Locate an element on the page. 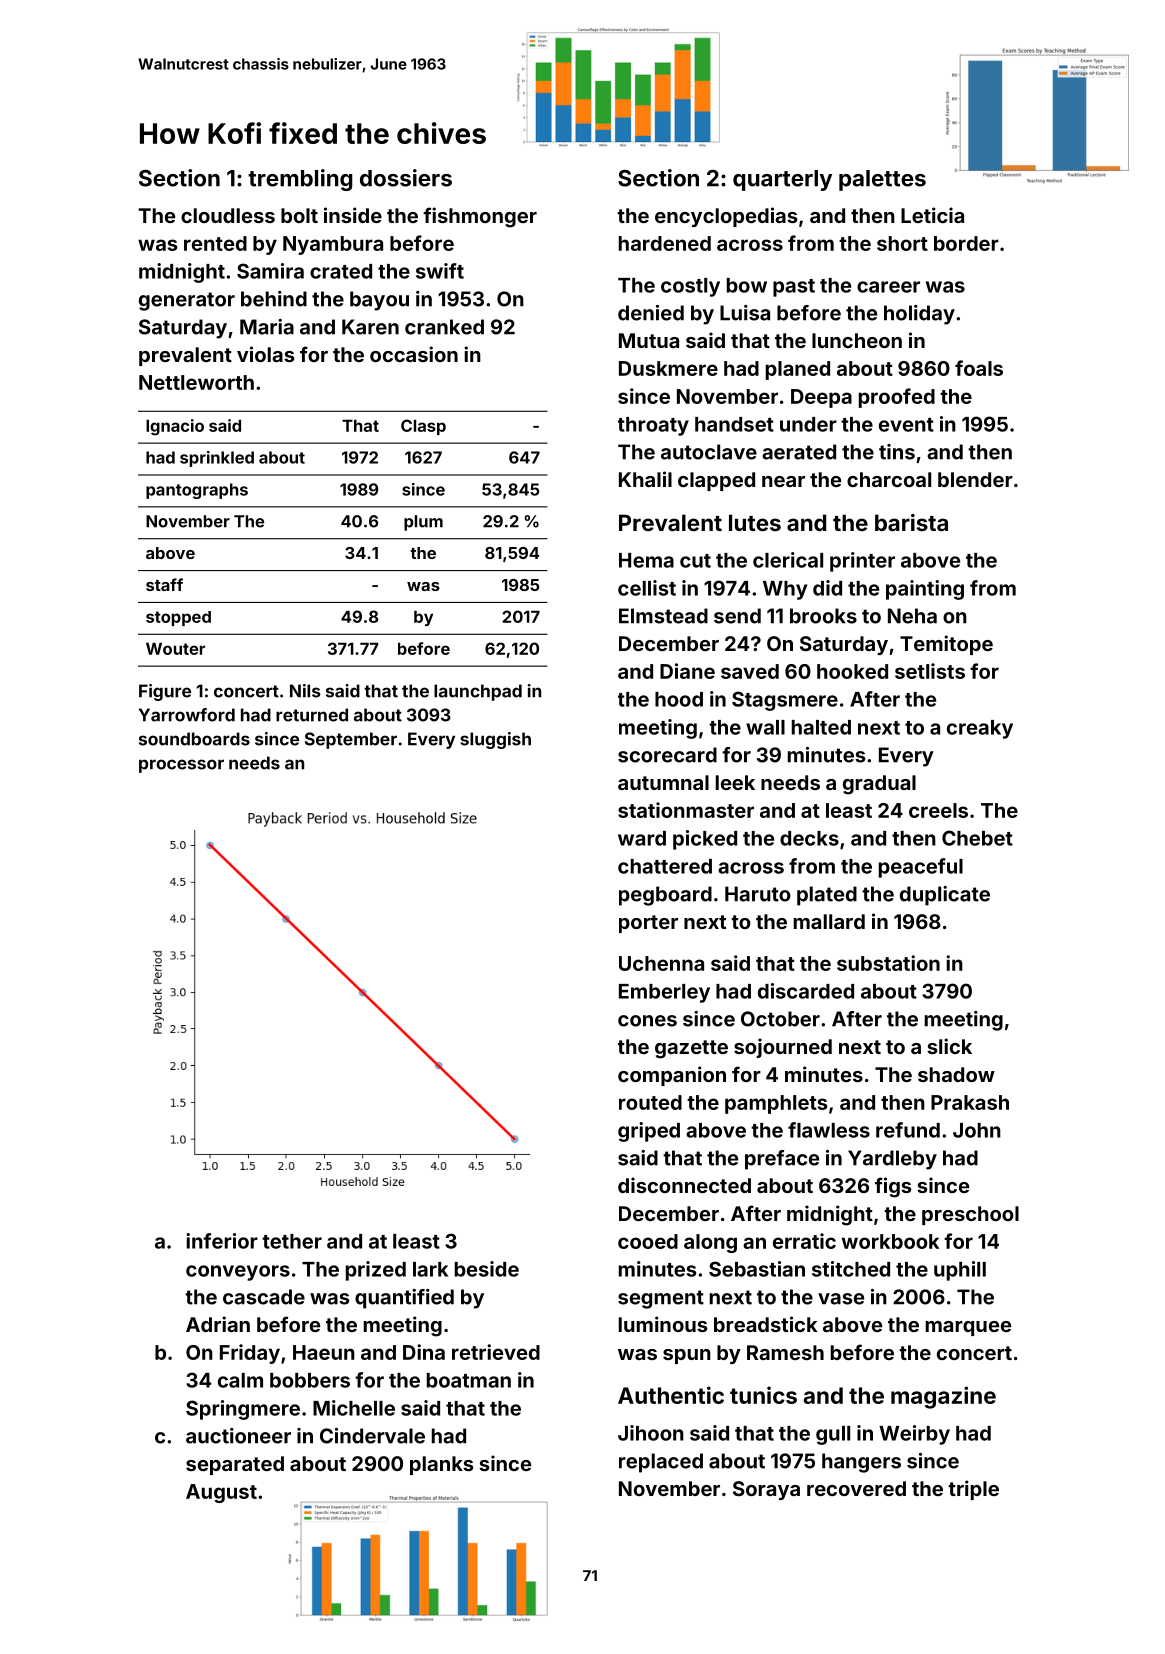 This image has width=1165, height=1654. fishmonger is located at coordinates (480, 217).
